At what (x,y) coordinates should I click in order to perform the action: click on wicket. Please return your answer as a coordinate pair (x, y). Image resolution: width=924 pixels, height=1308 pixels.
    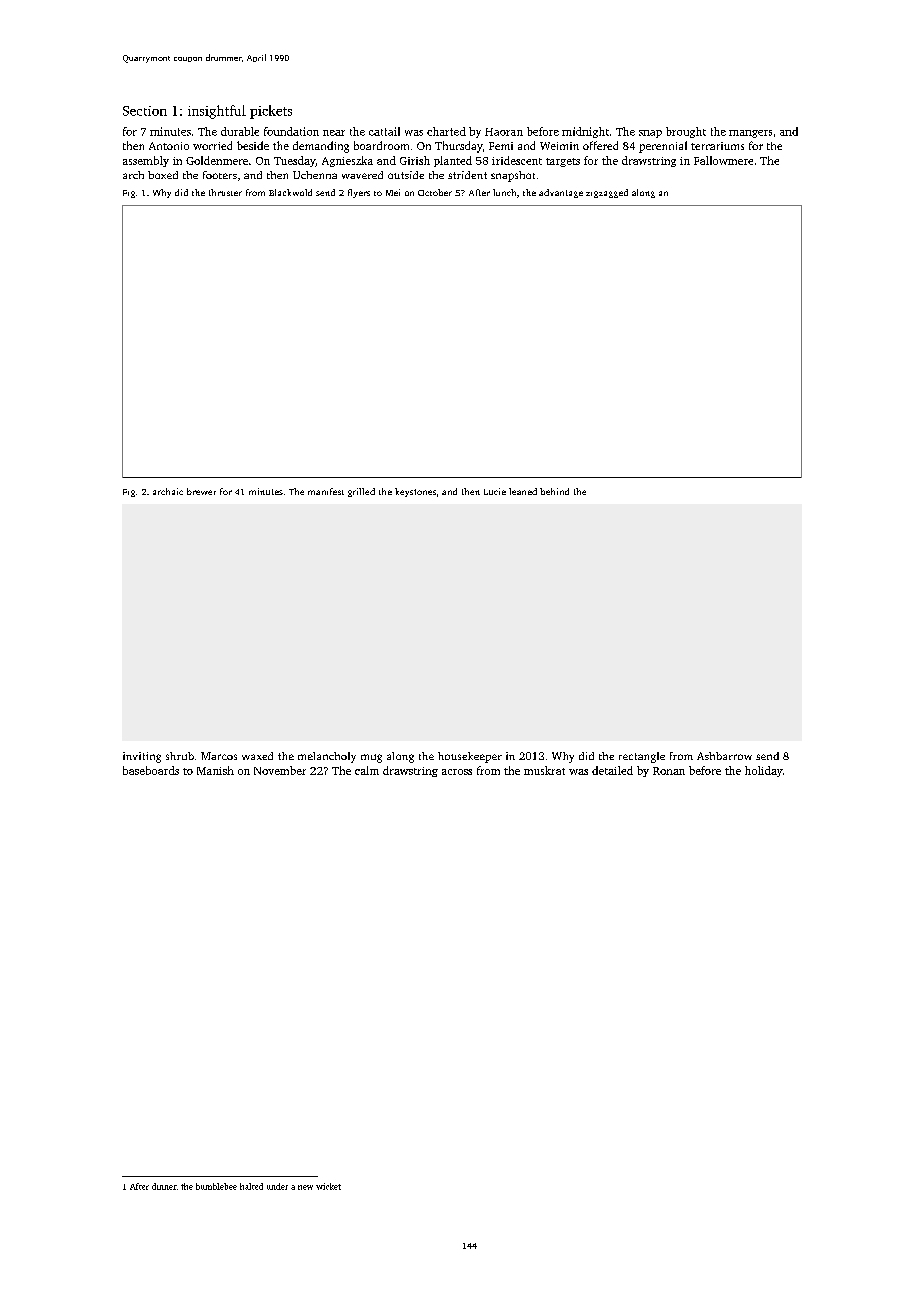
    Looking at the image, I should click on (328, 1186).
